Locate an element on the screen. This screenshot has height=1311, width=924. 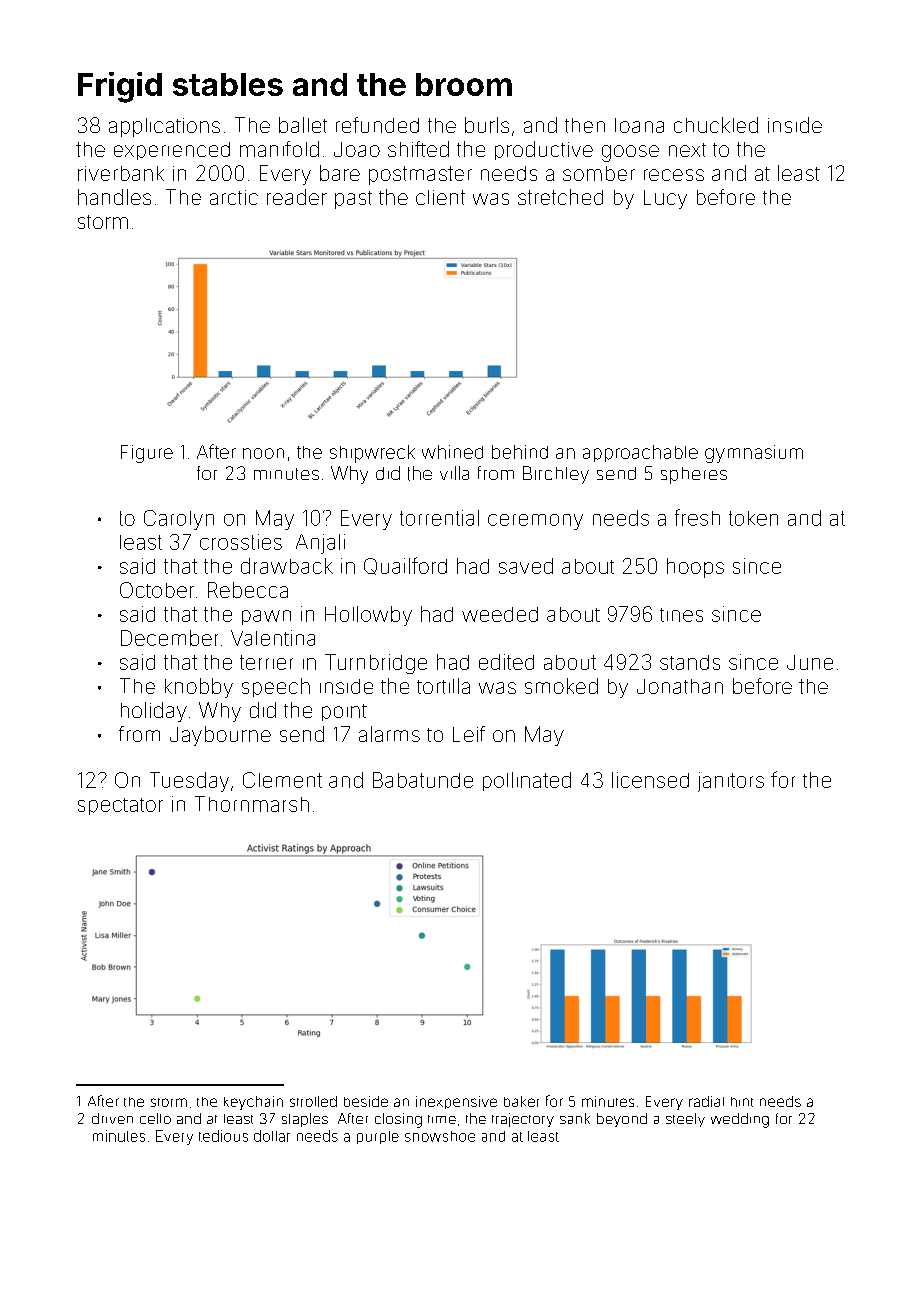
broom is located at coordinates (464, 84).
